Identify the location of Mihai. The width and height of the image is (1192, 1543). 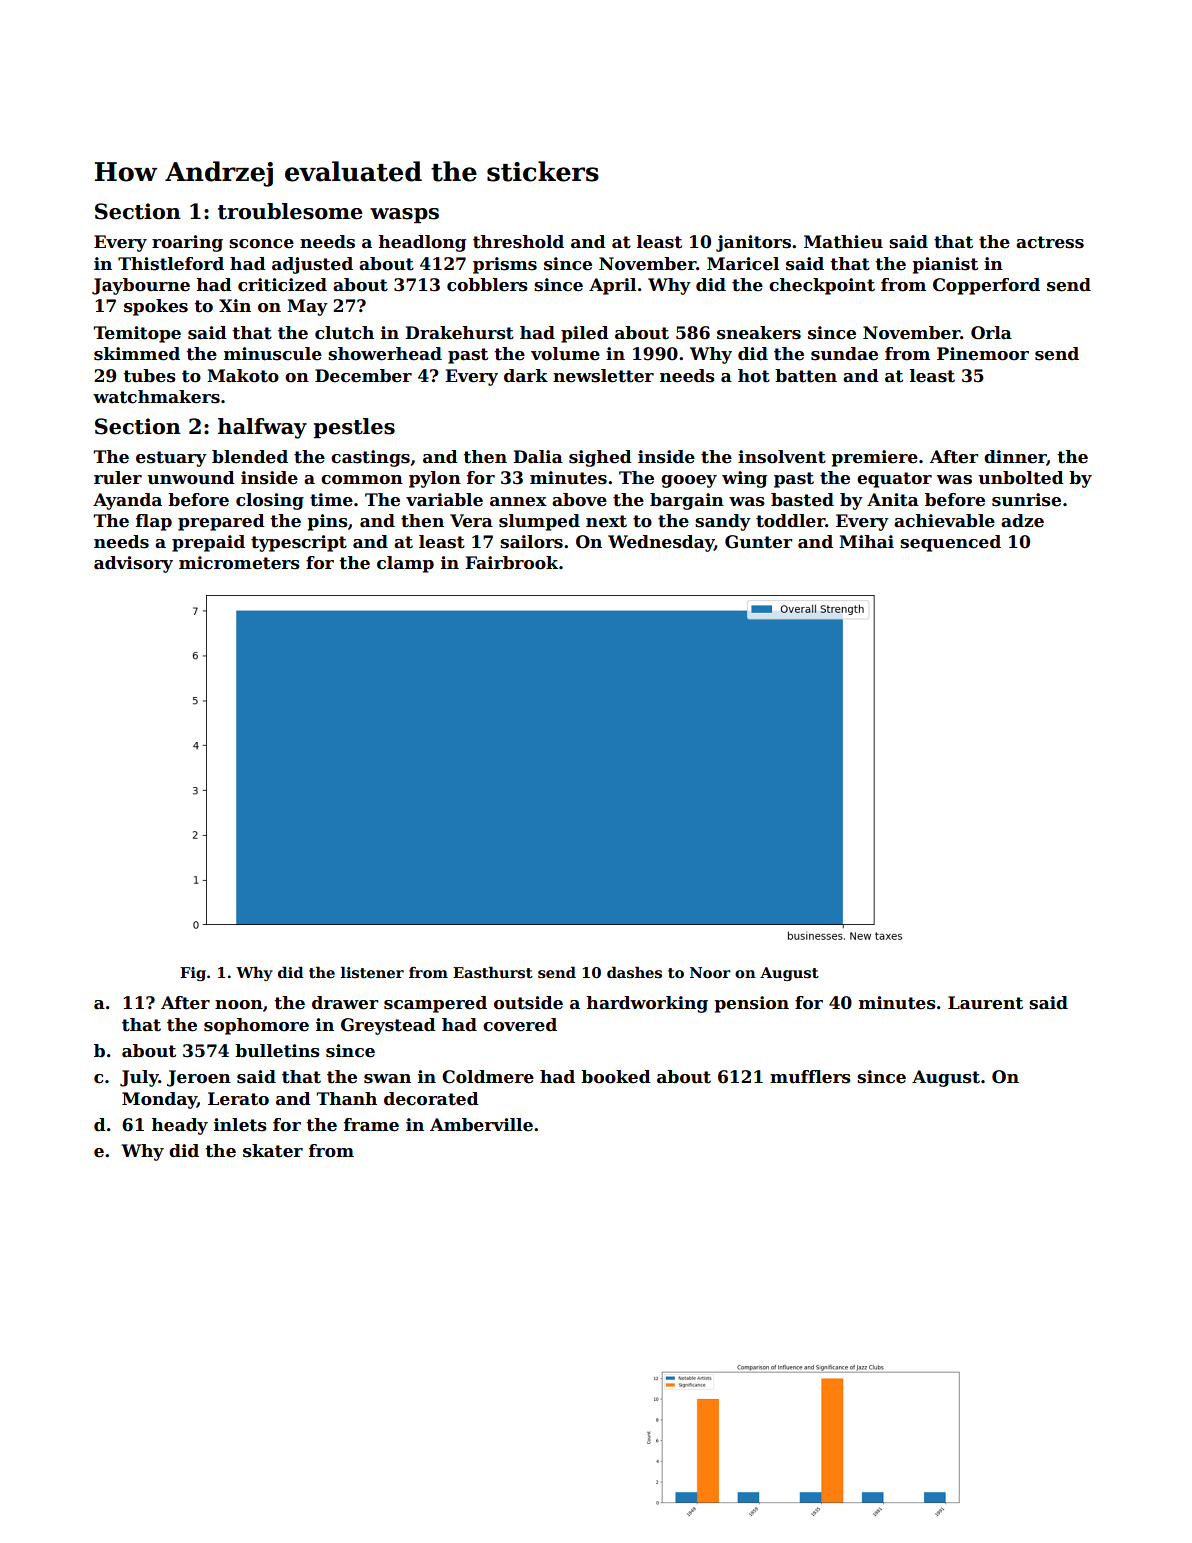
(866, 542).
